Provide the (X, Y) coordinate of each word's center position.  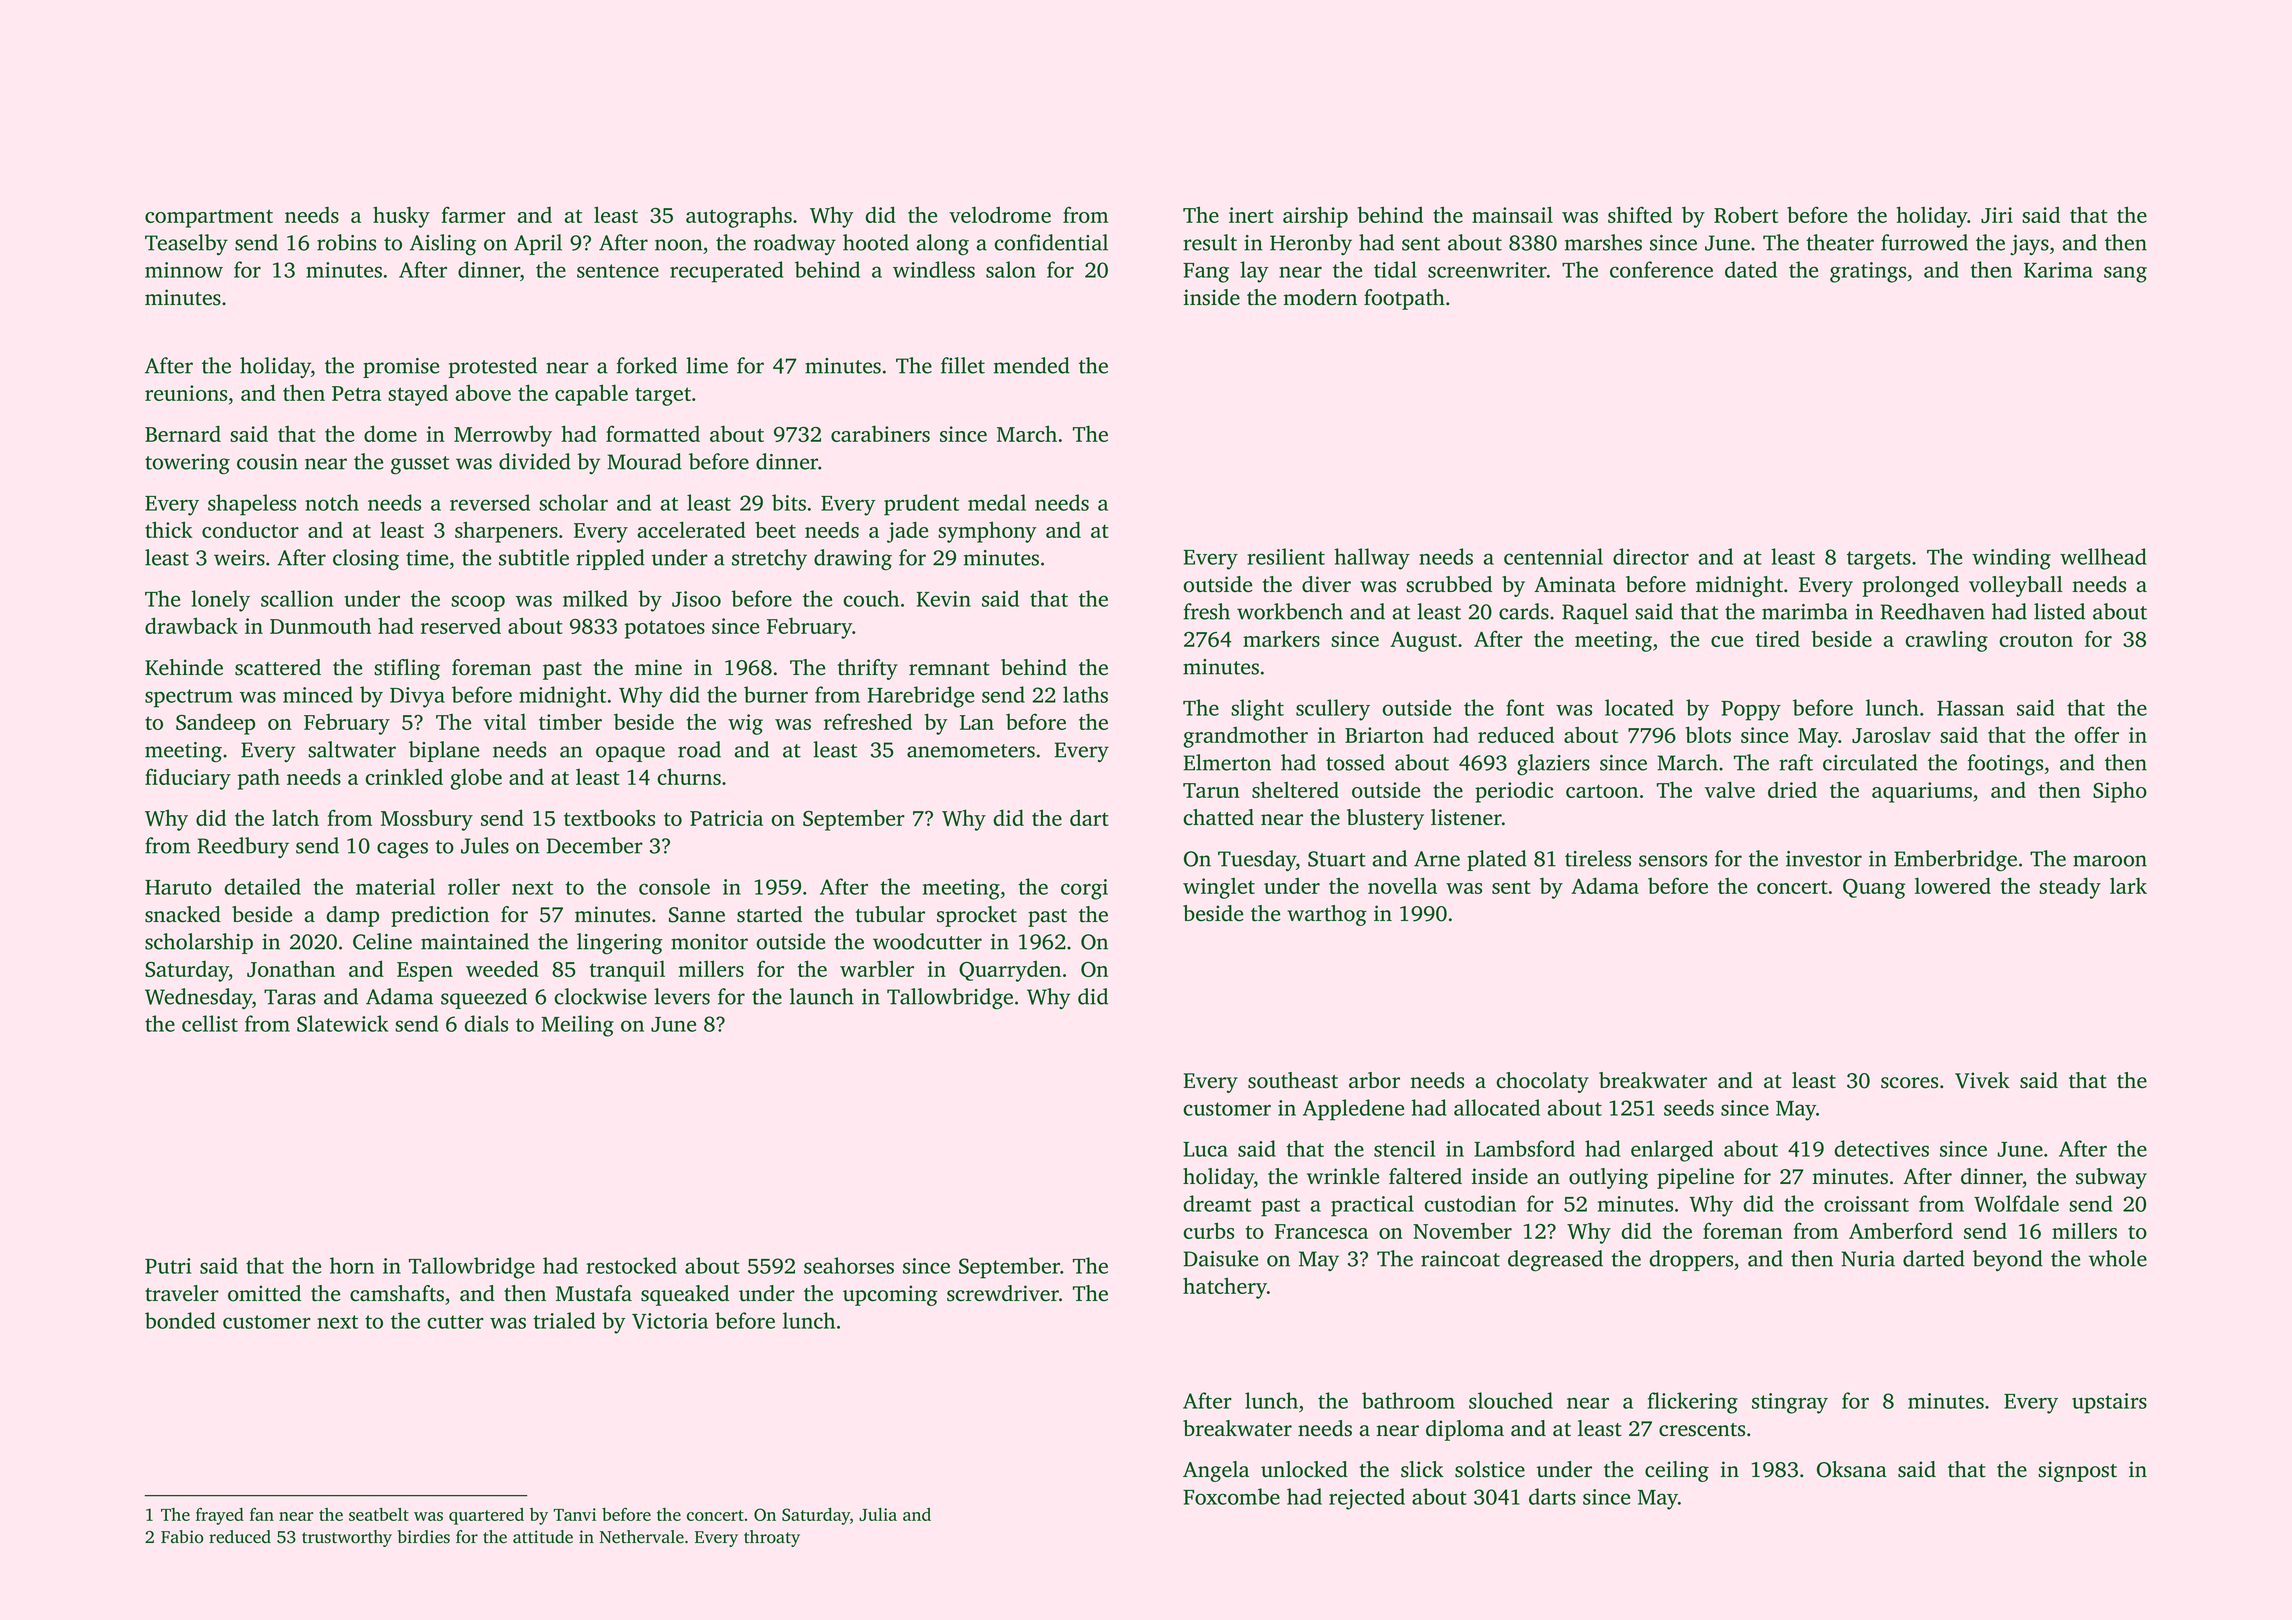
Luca (1205, 1149)
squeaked (685, 1295)
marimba (1805, 611)
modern (1320, 297)
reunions (186, 393)
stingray (1790, 1403)
